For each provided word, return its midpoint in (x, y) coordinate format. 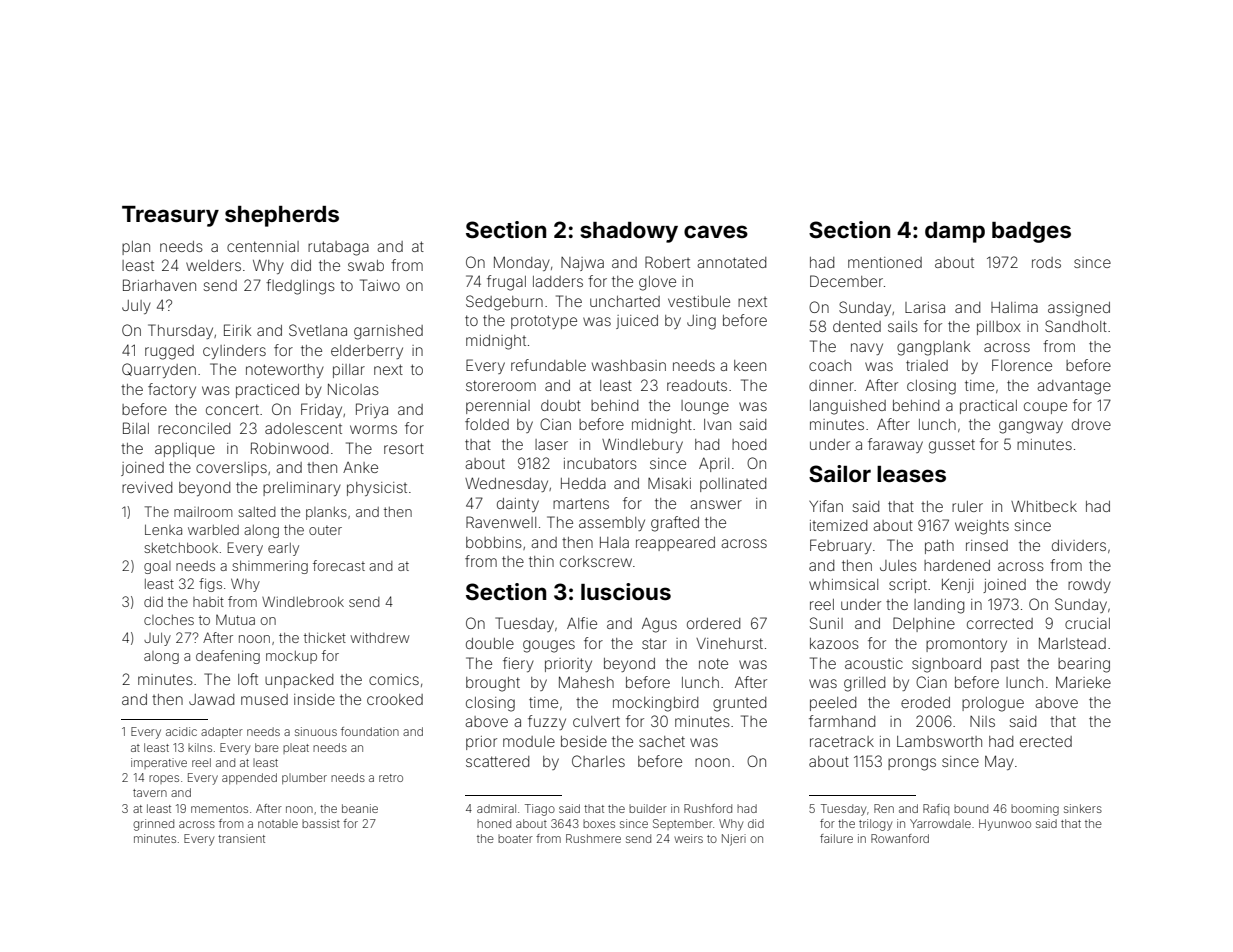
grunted (739, 704)
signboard (946, 665)
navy (867, 349)
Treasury (170, 216)
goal (157, 567)
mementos (219, 809)
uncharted (625, 301)
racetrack (842, 741)
